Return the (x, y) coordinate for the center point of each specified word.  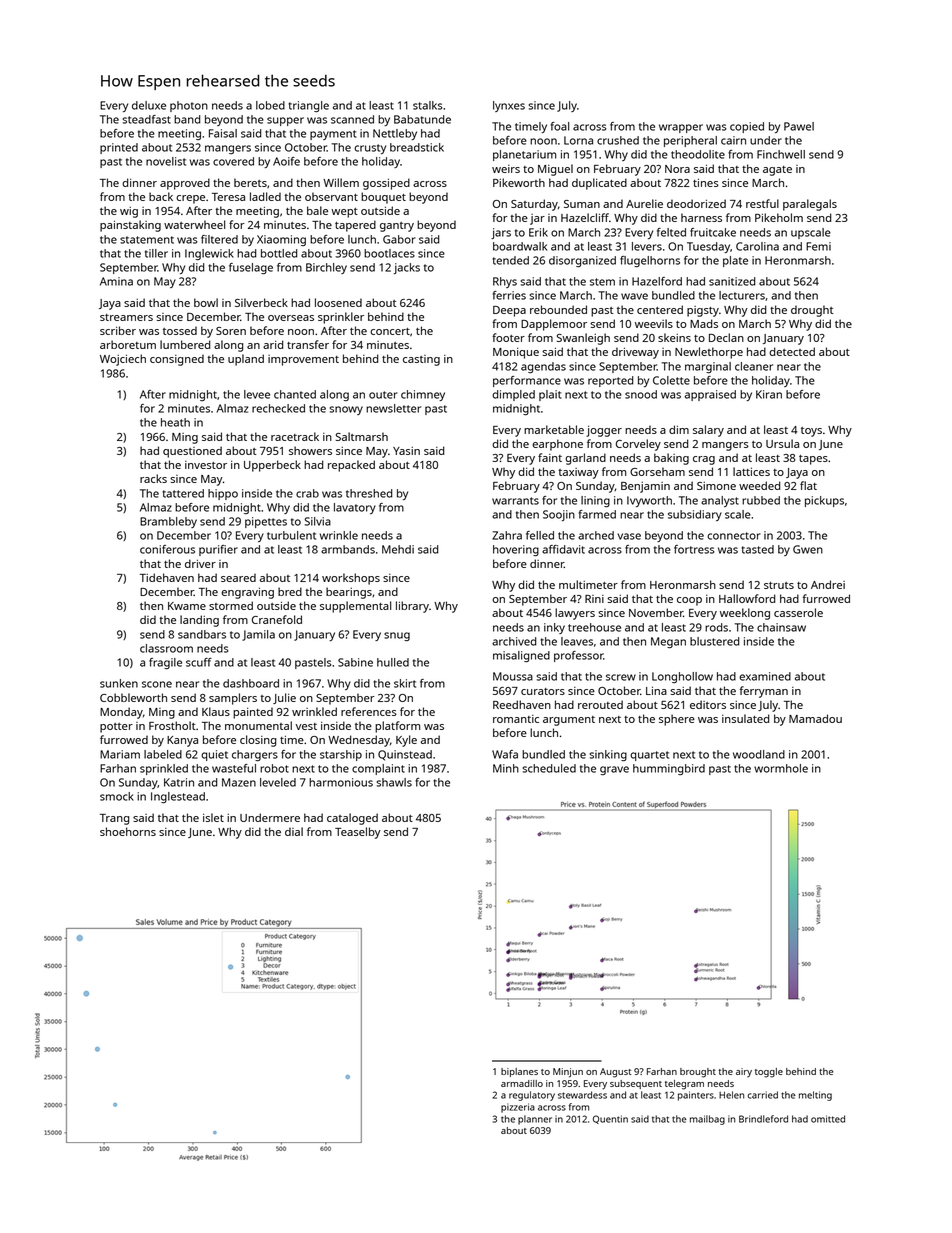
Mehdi (398, 549)
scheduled (549, 768)
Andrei (828, 584)
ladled (265, 196)
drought (812, 311)
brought (698, 1073)
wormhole (781, 768)
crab (307, 493)
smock (117, 796)
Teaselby (358, 833)
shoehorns (128, 831)
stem (602, 282)
